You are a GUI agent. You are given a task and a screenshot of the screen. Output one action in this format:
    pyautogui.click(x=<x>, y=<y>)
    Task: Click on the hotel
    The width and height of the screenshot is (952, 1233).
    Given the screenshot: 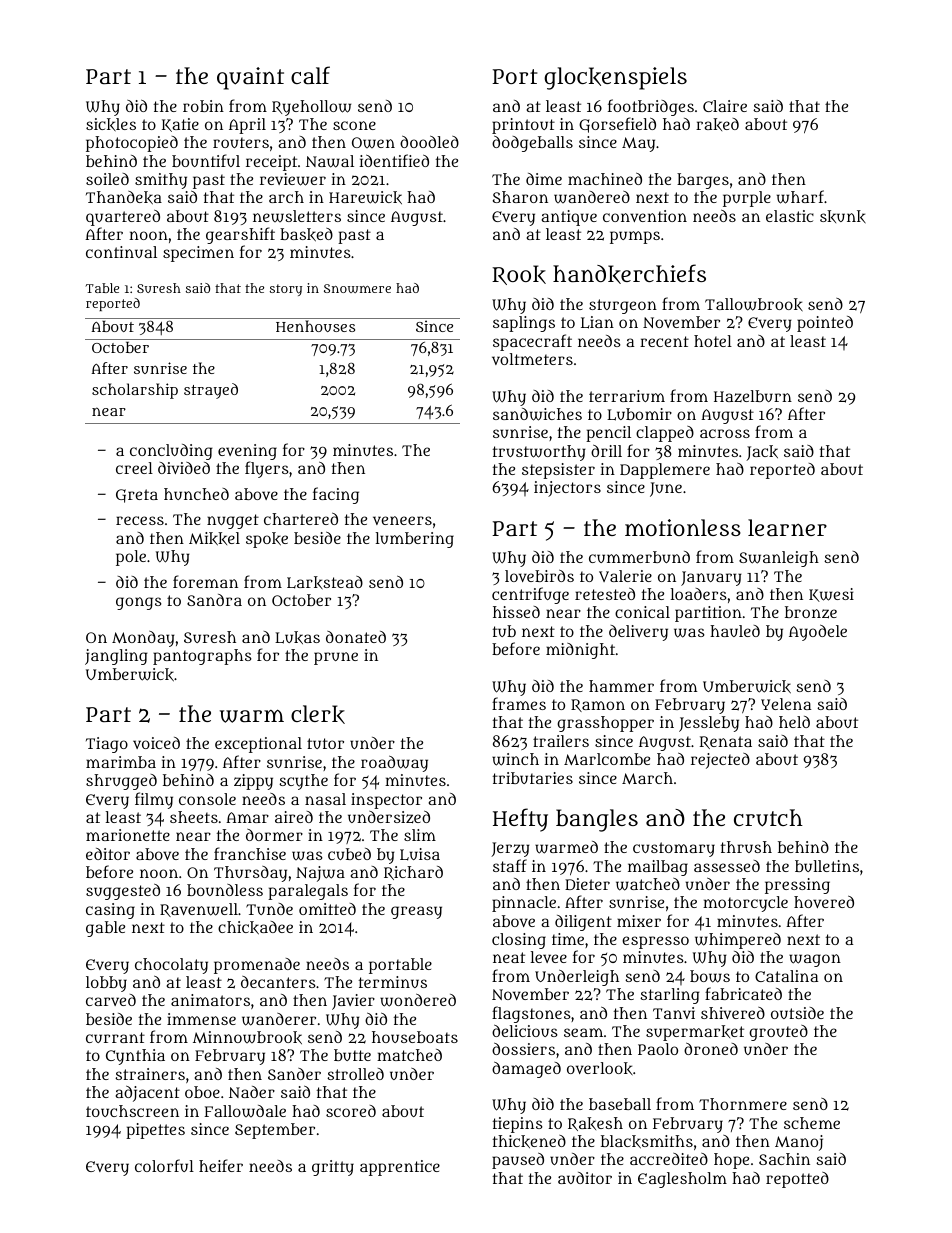 What is the action you would take?
    pyautogui.click(x=713, y=341)
